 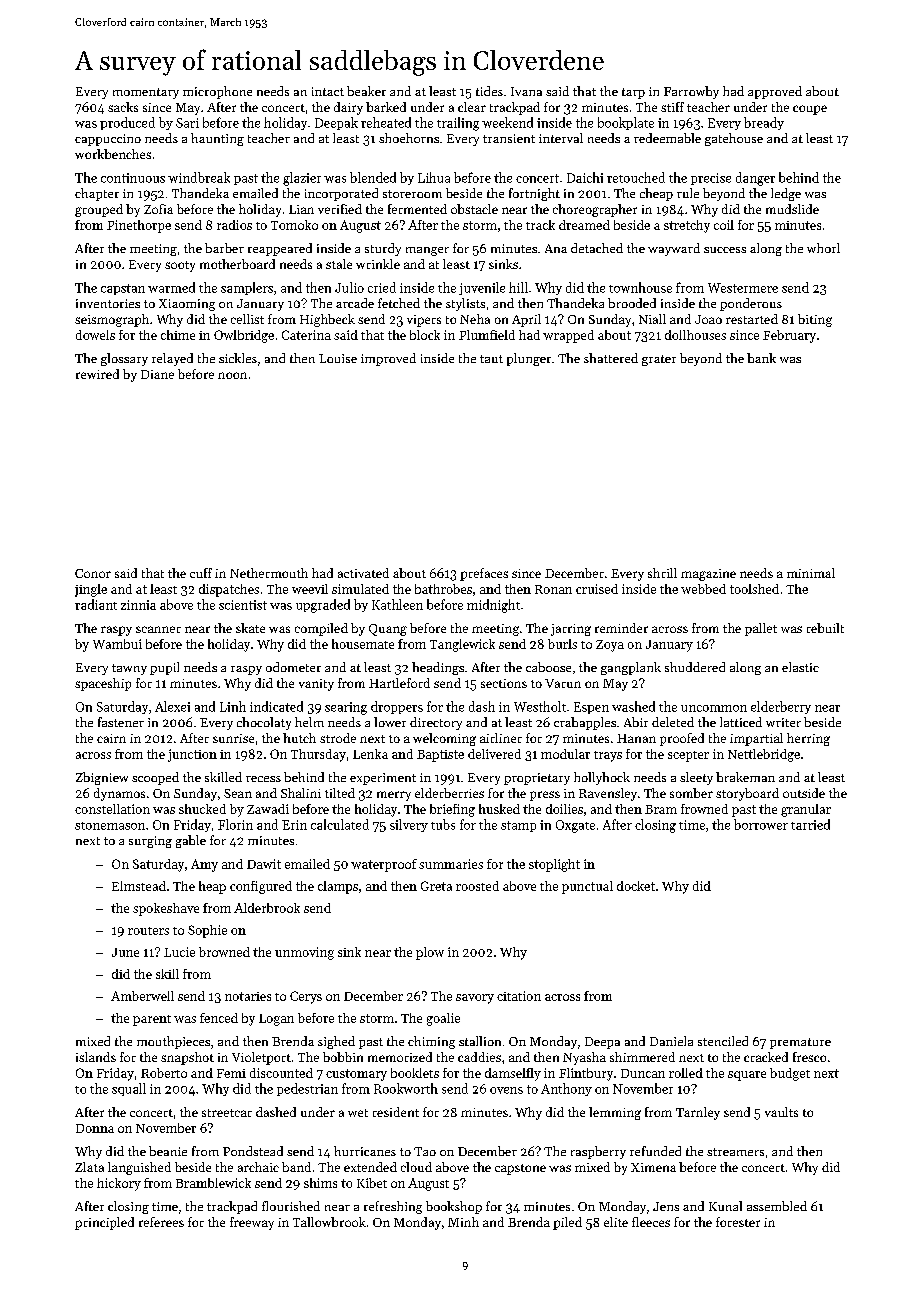 What do you see at coordinates (95, 1128) in the page?
I see `Donna` at bounding box center [95, 1128].
